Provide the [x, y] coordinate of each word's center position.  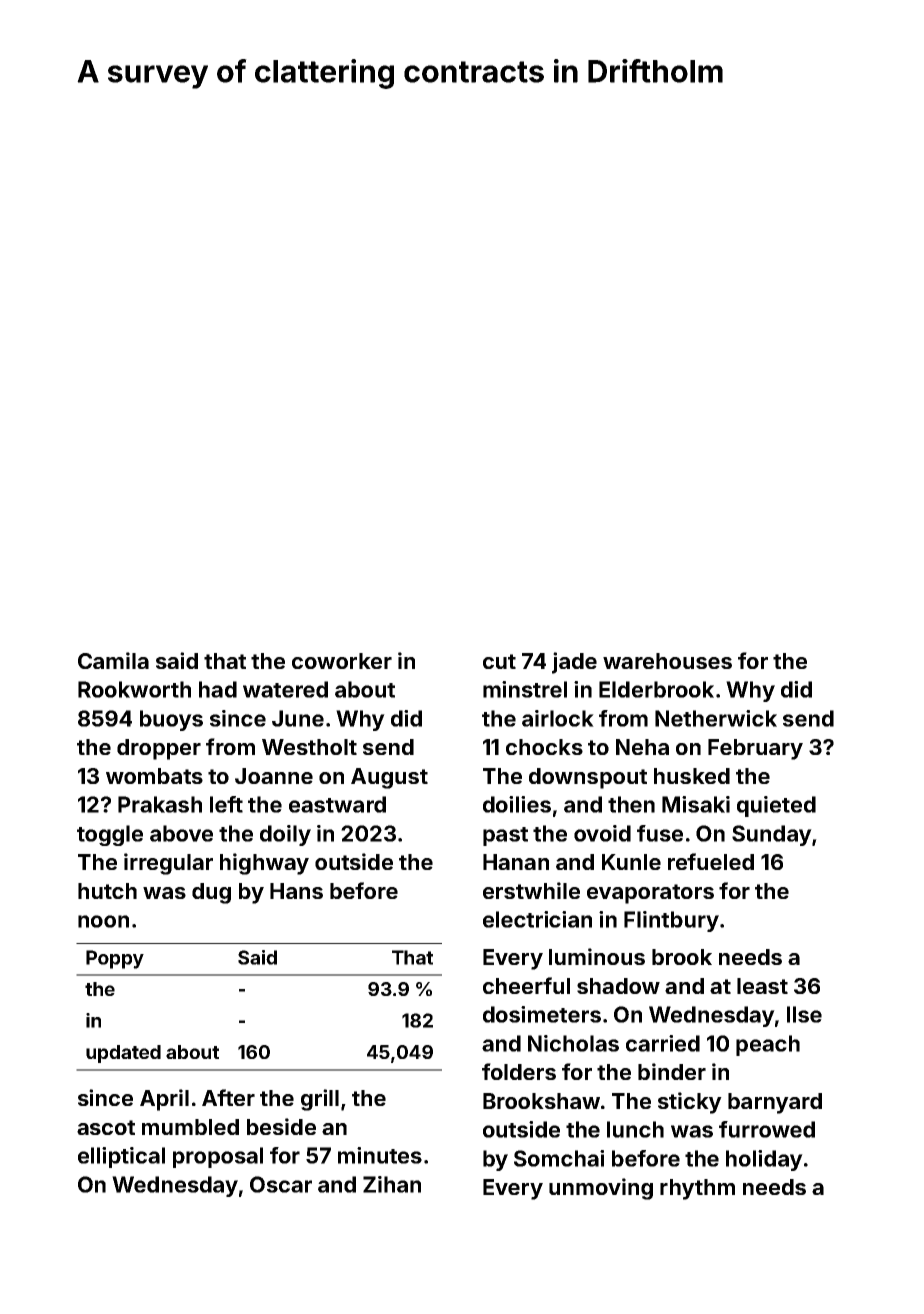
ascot [106, 1127]
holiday [764, 1160]
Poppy [115, 959]
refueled [711, 861]
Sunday [772, 835]
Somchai [559, 1158]
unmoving [601, 1189]
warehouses [667, 661]
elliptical [121, 1157]
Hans [296, 891]
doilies [517, 804]
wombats [154, 776]
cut [499, 661]
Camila [113, 660]
